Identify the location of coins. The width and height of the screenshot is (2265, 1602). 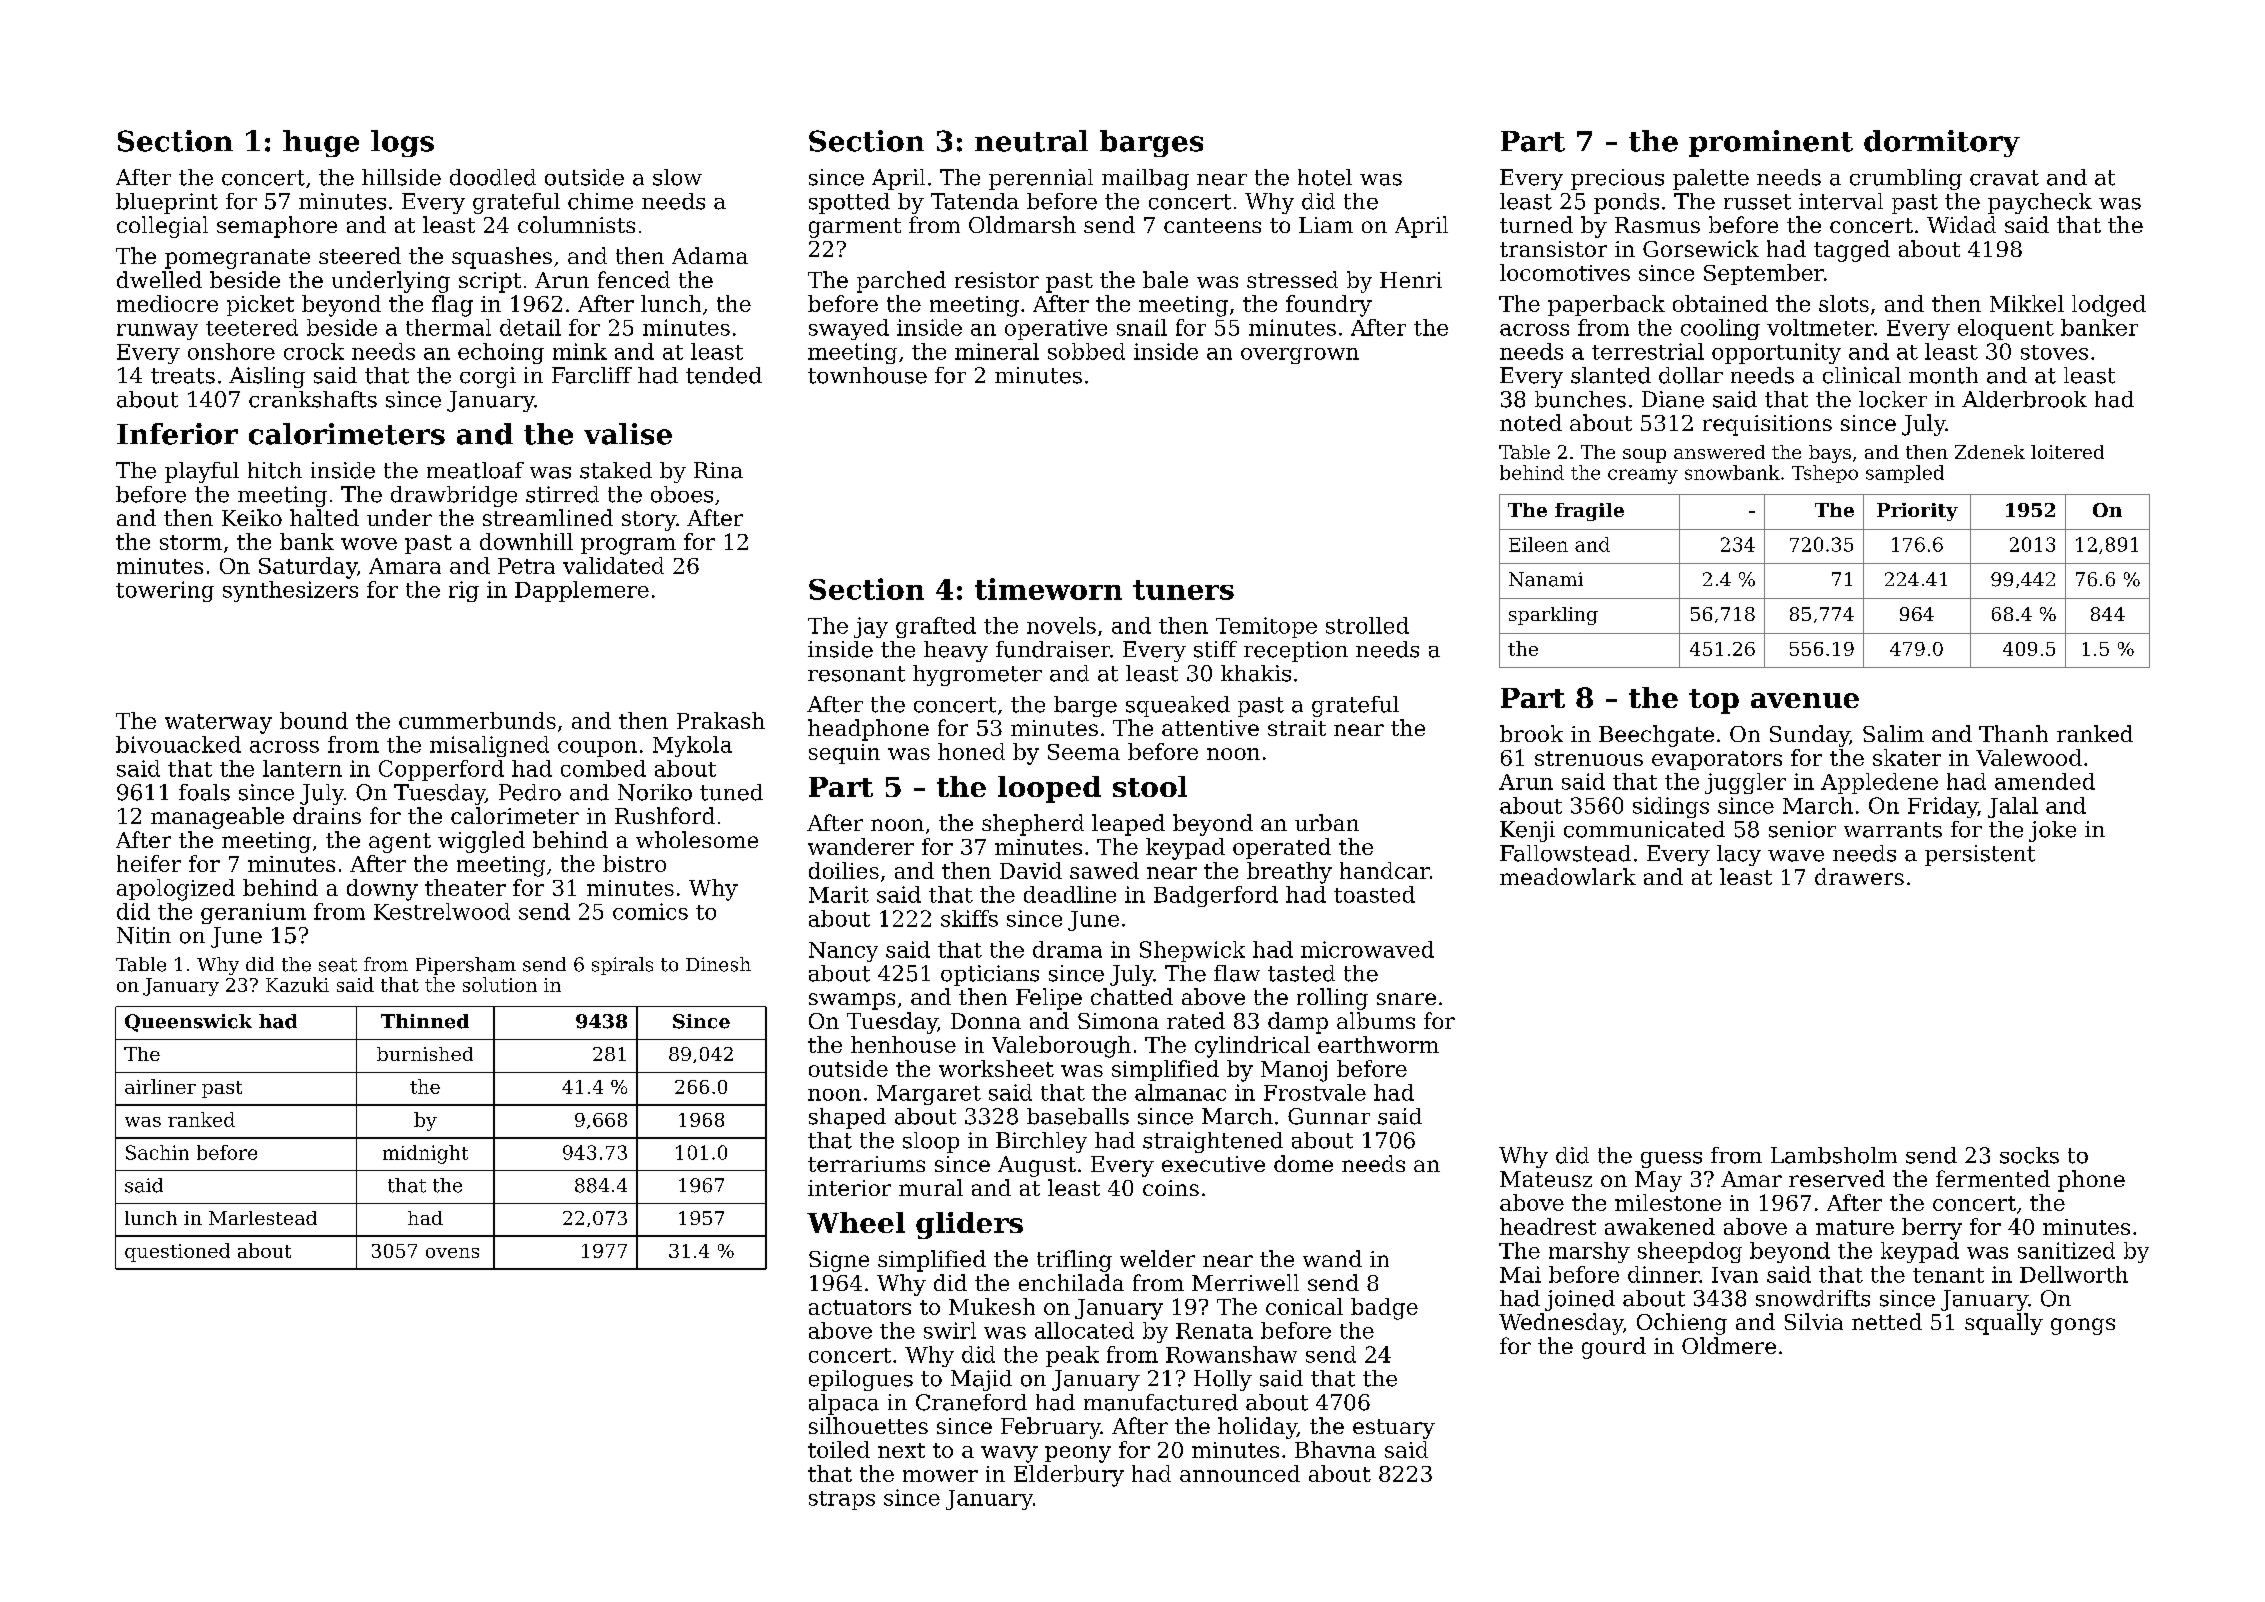
(1171, 1188).
